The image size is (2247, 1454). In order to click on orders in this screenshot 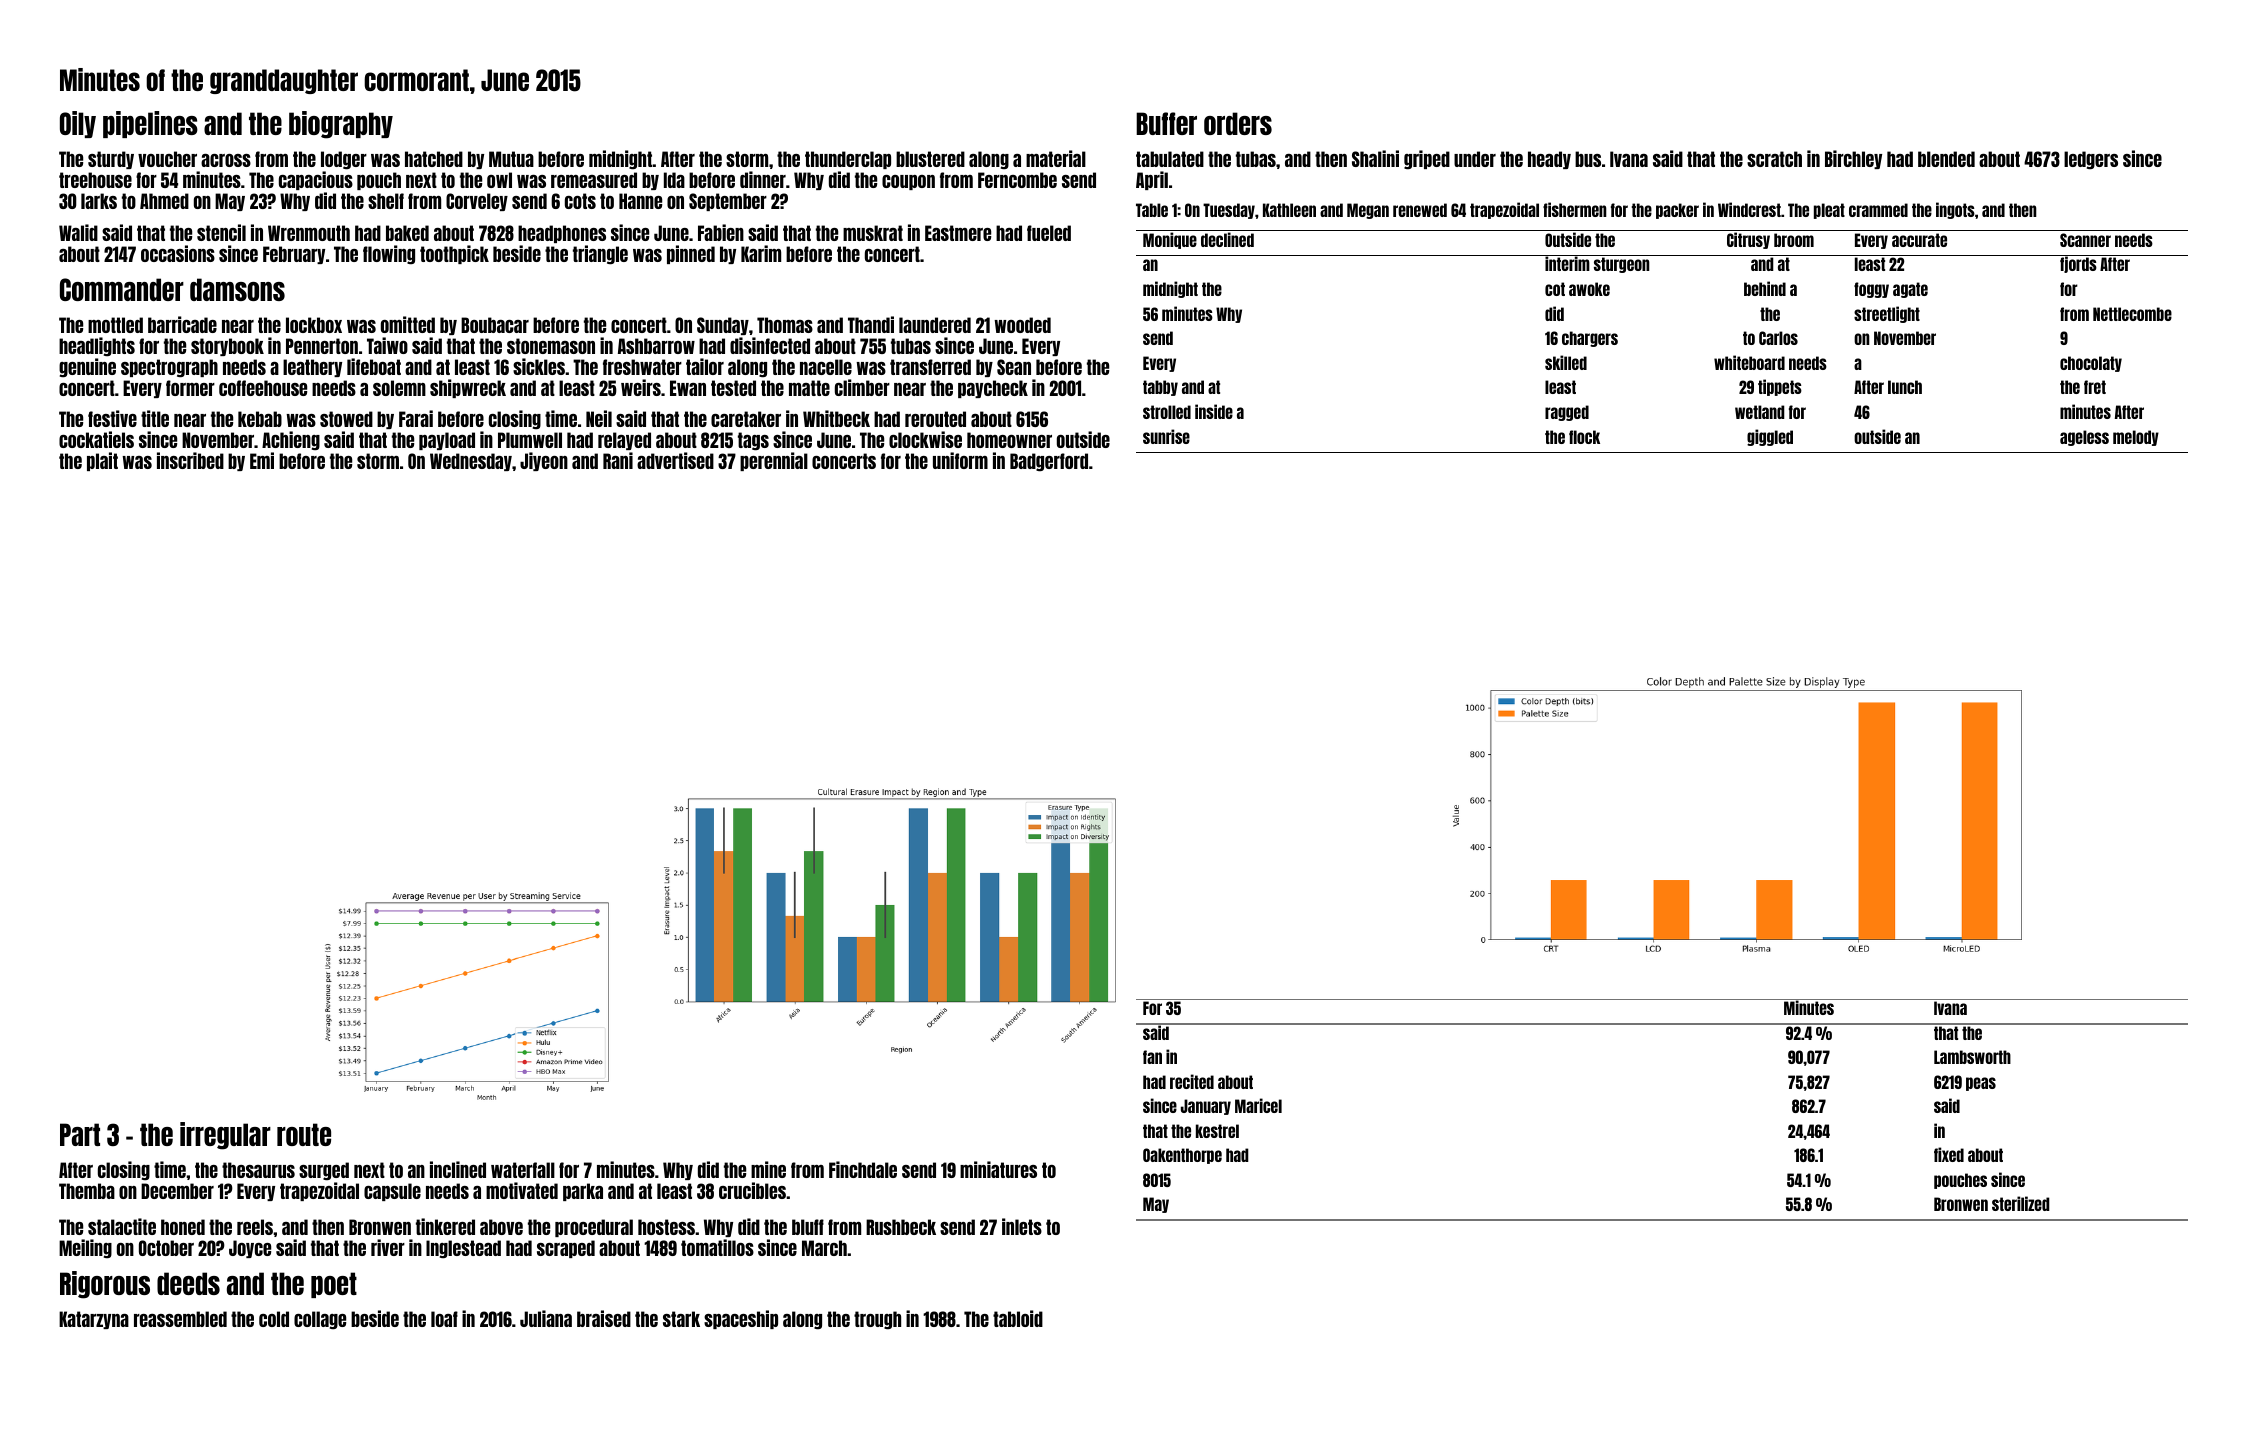, I will do `click(1238, 123)`.
